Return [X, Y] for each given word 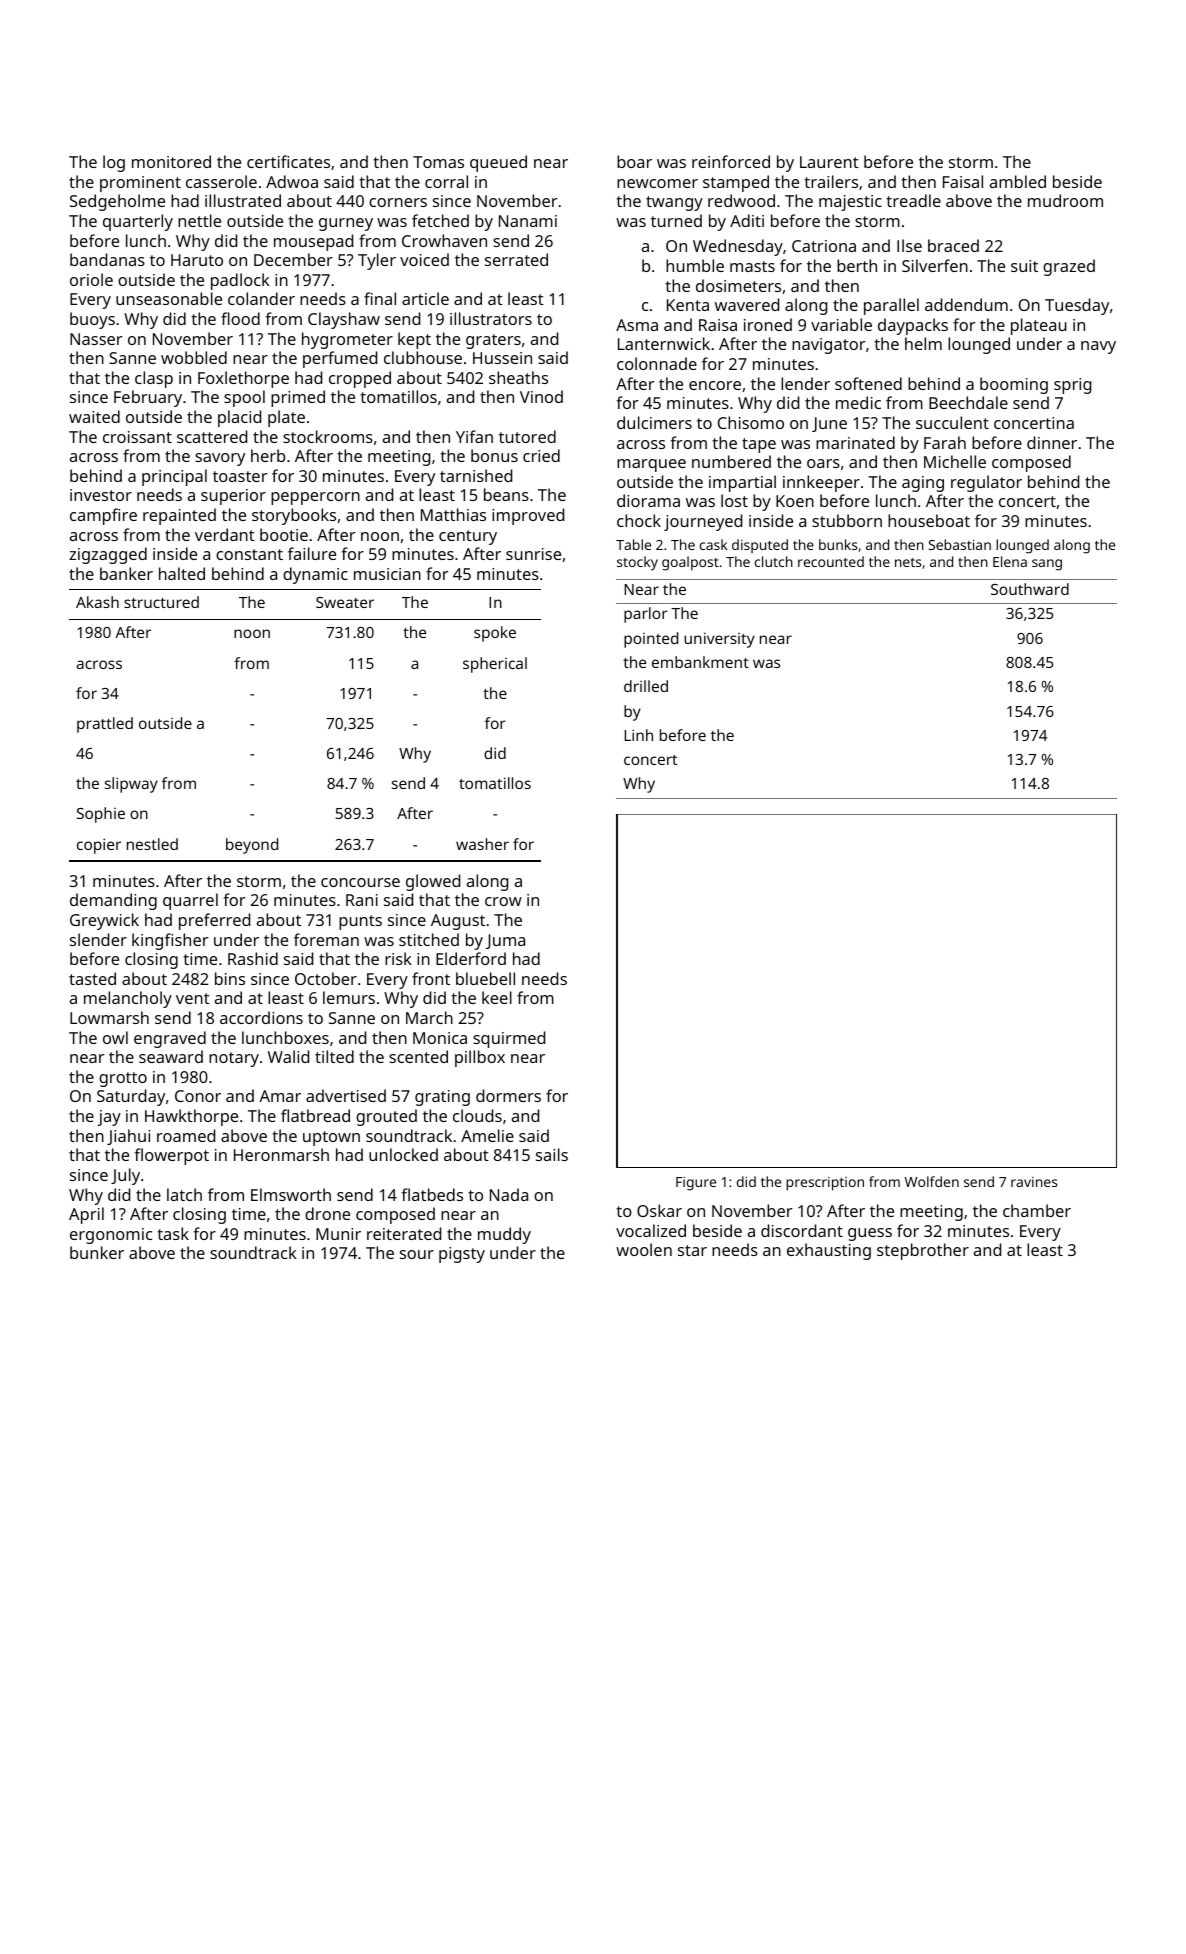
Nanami [528, 221]
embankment [700, 662]
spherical [495, 665]
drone [327, 1213]
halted [182, 573]
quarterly [138, 222]
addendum [966, 304]
